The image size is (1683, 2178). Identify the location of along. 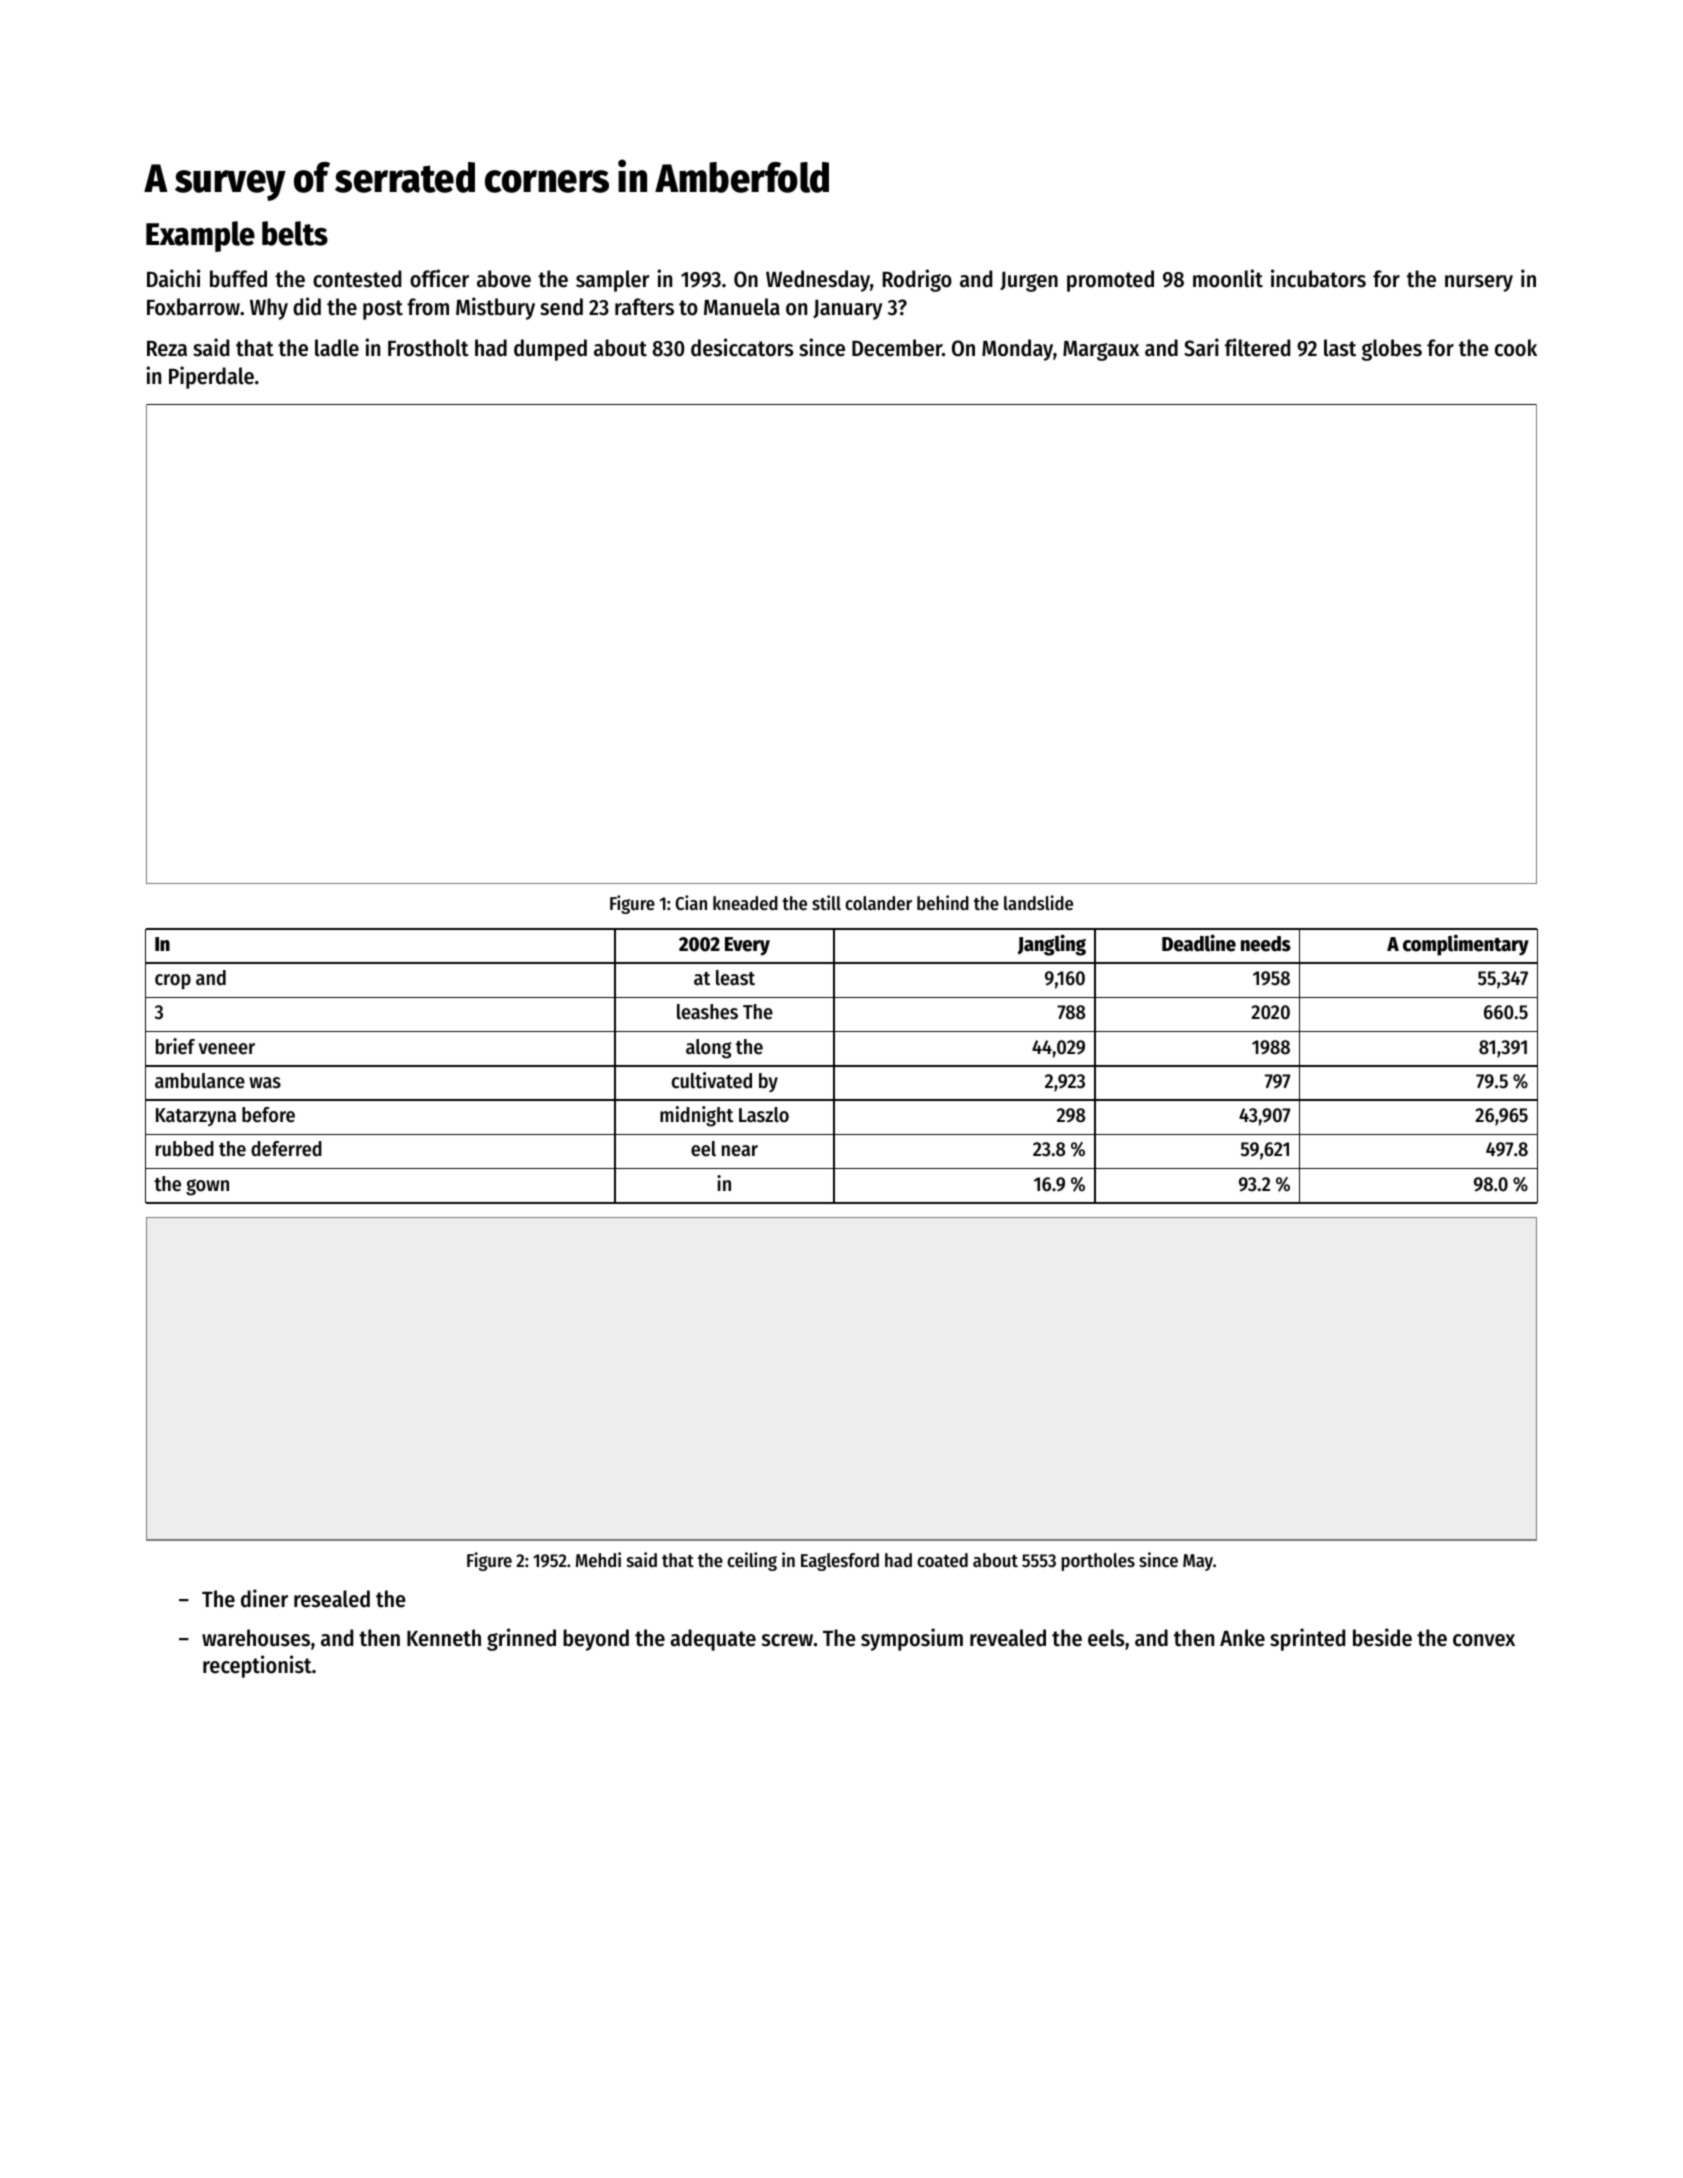
(709, 1049).
